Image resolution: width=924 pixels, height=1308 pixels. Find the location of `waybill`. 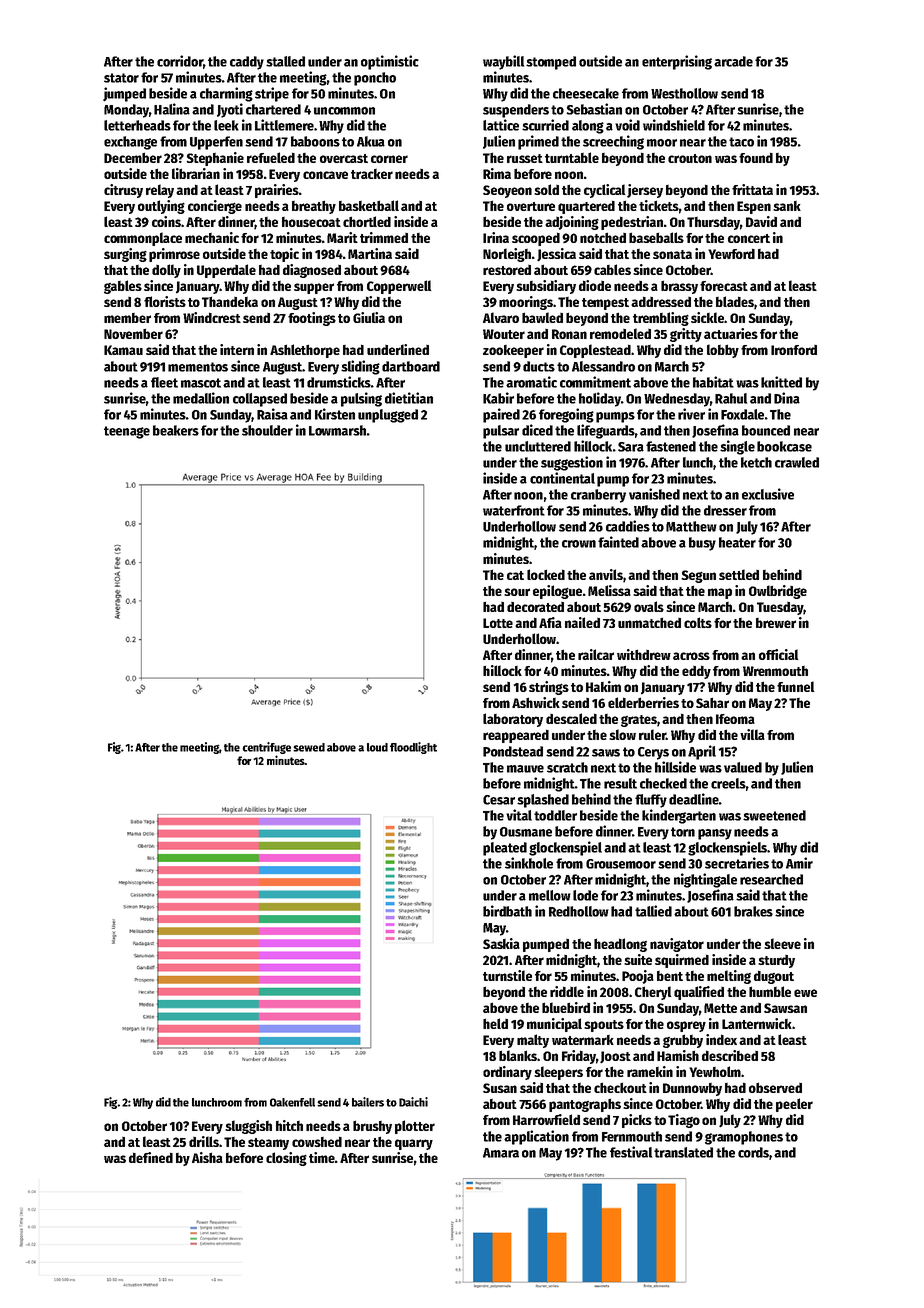

waybill is located at coordinates (503, 62).
